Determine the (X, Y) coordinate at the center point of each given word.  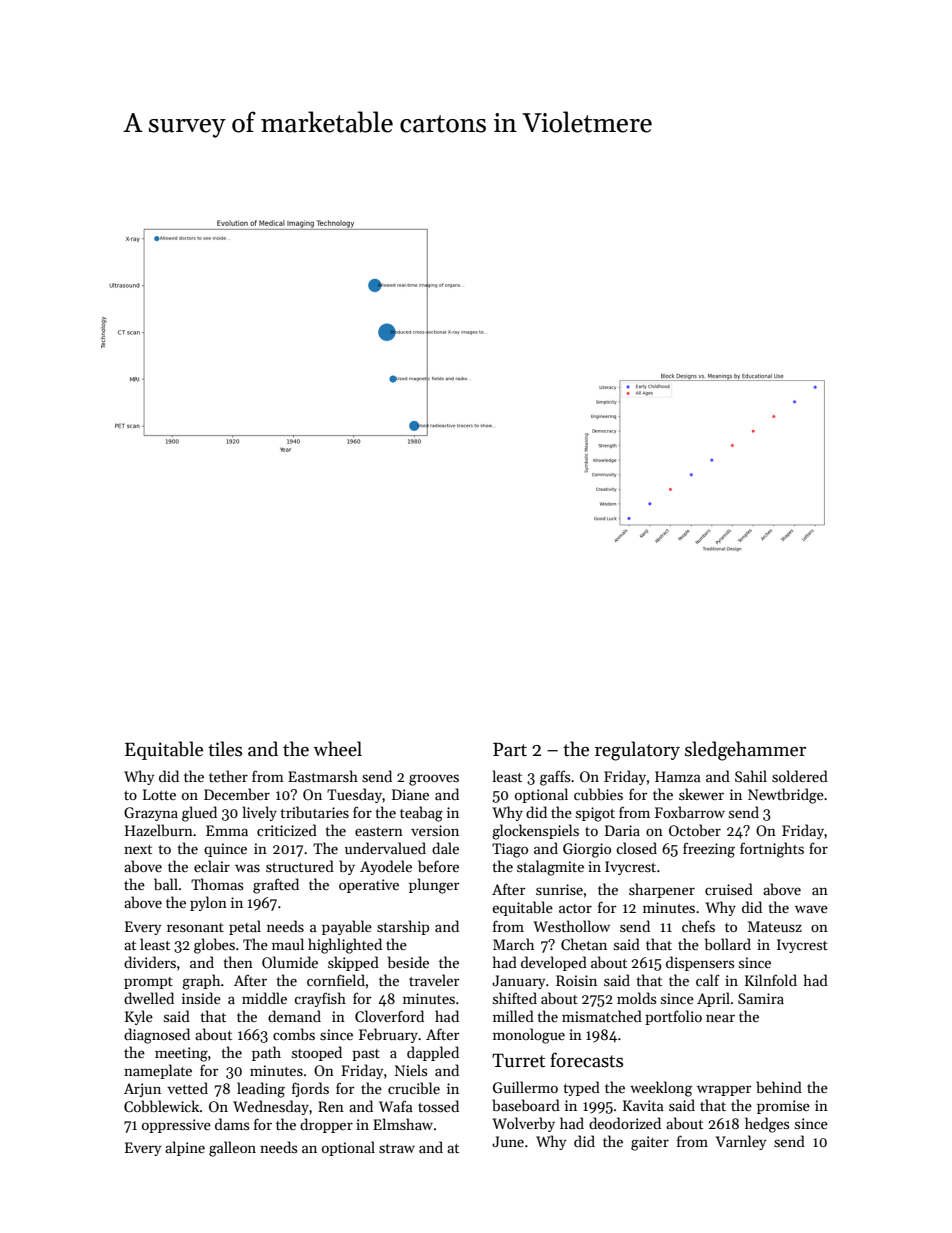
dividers (150, 962)
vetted (187, 1088)
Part (510, 750)
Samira (761, 998)
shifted (515, 998)
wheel (337, 749)
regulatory (637, 751)
